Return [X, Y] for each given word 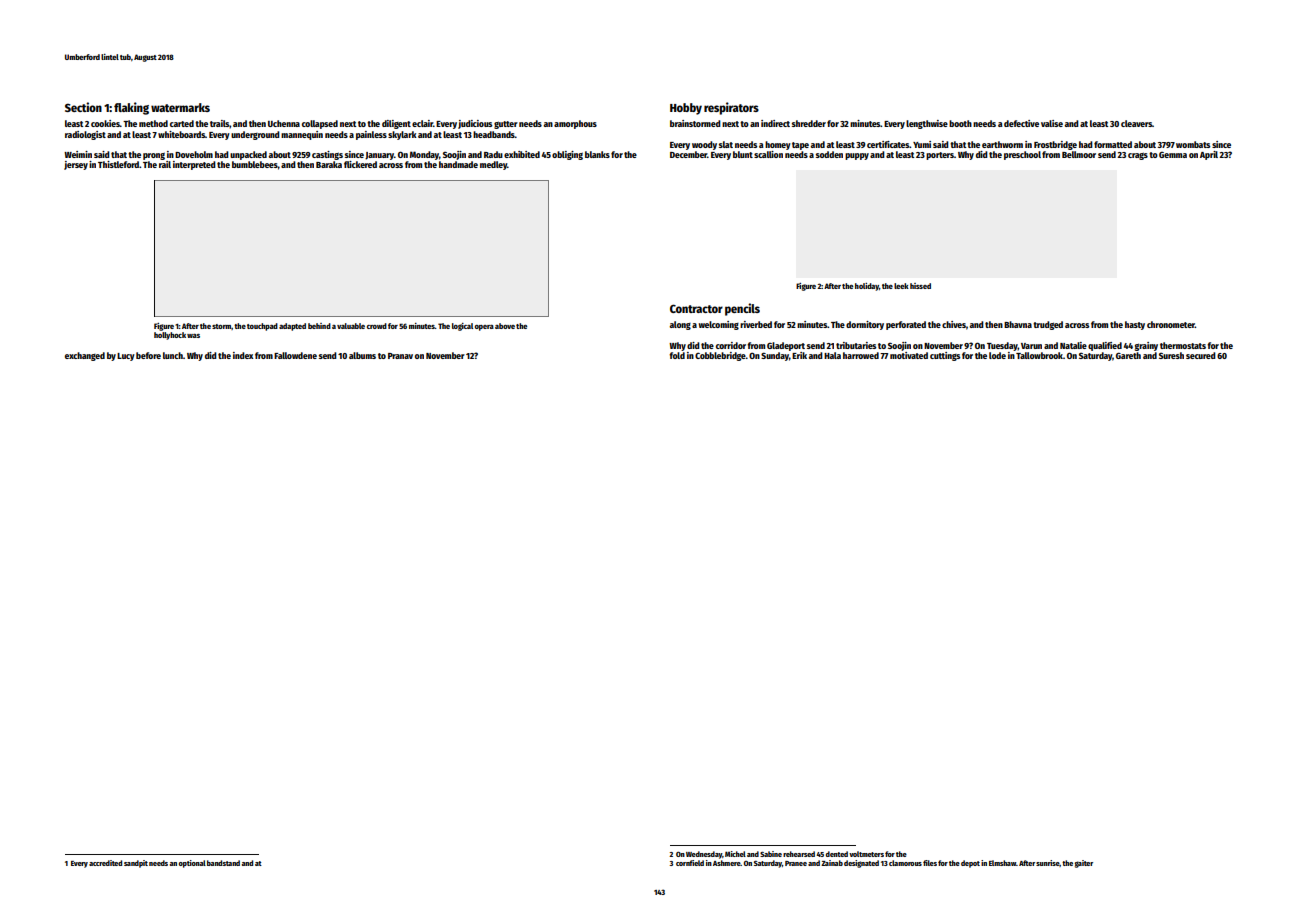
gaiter [1084, 864]
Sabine [771, 854]
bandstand [223, 863]
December [688, 154]
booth [960, 123]
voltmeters [866, 854]
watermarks [180, 107]
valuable [351, 326]
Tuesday [1002, 346]
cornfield [690, 863]
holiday [867, 287]
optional [192, 864]
